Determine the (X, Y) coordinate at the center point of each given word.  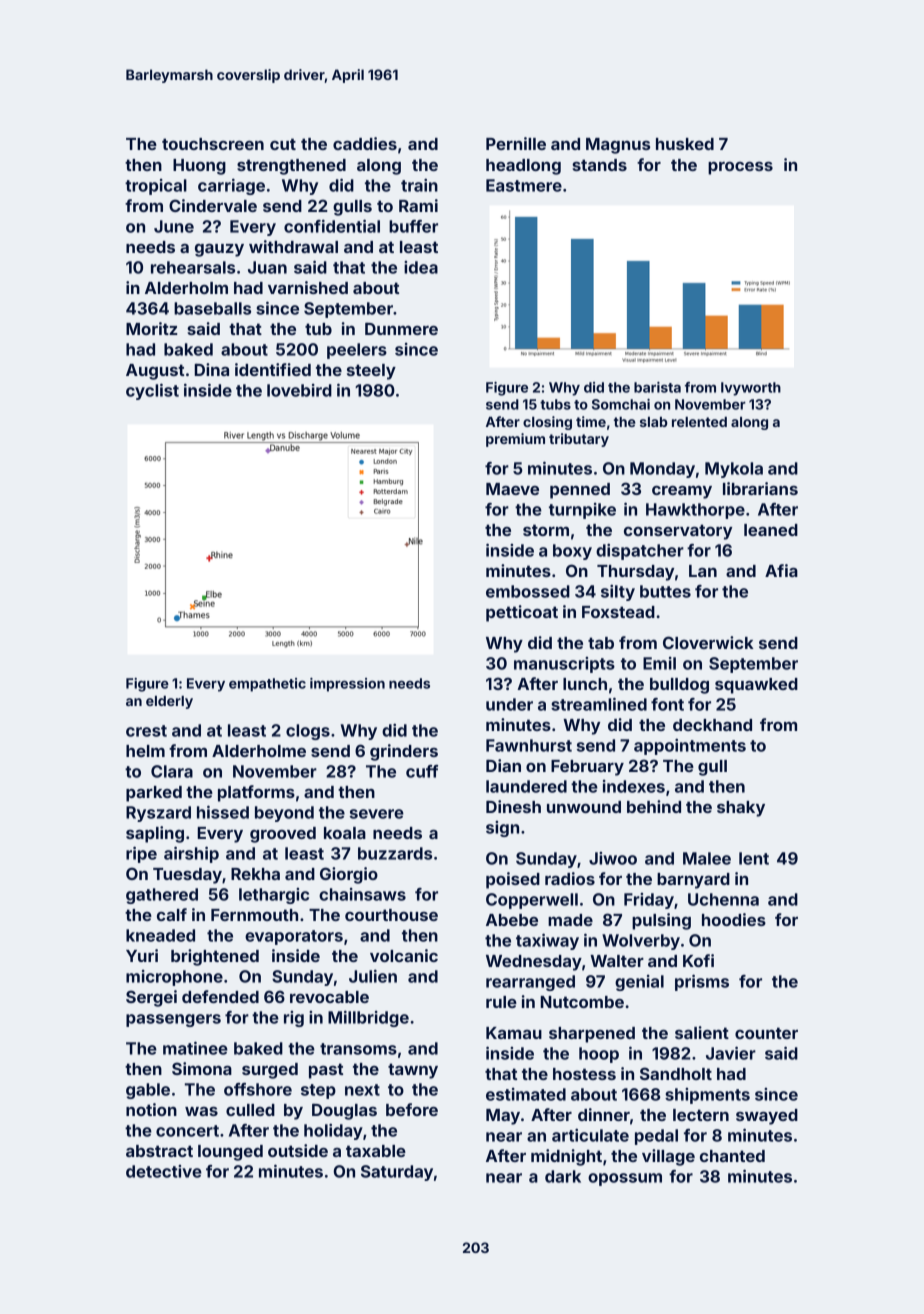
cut (283, 144)
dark (563, 1176)
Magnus (618, 146)
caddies (365, 143)
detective (164, 1171)
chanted (732, 1156)
